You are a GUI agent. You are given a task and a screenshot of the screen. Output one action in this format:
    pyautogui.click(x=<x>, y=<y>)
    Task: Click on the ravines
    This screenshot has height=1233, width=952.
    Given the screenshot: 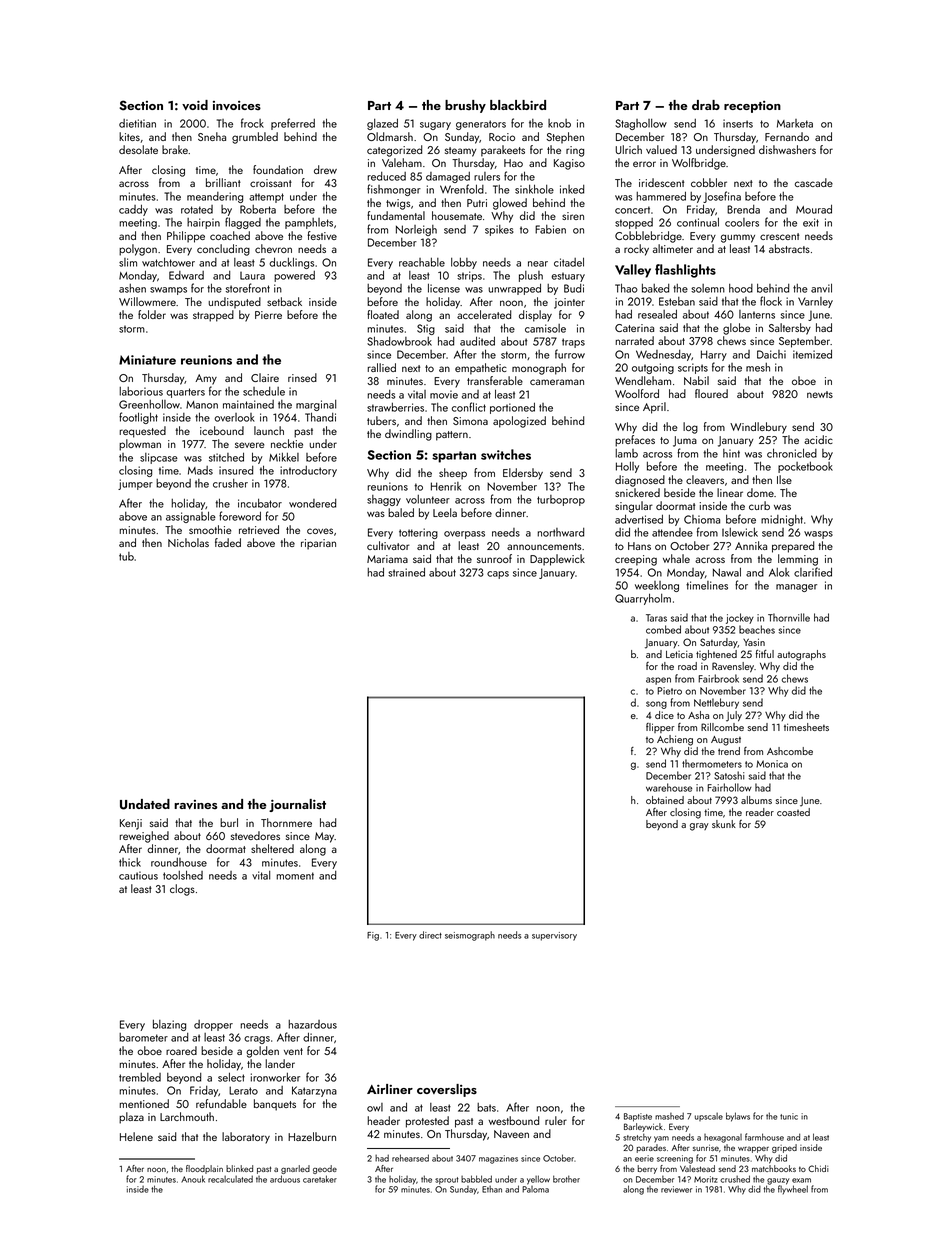 What is the action you would take?
    pyautogui.click(x=195, y=805)
